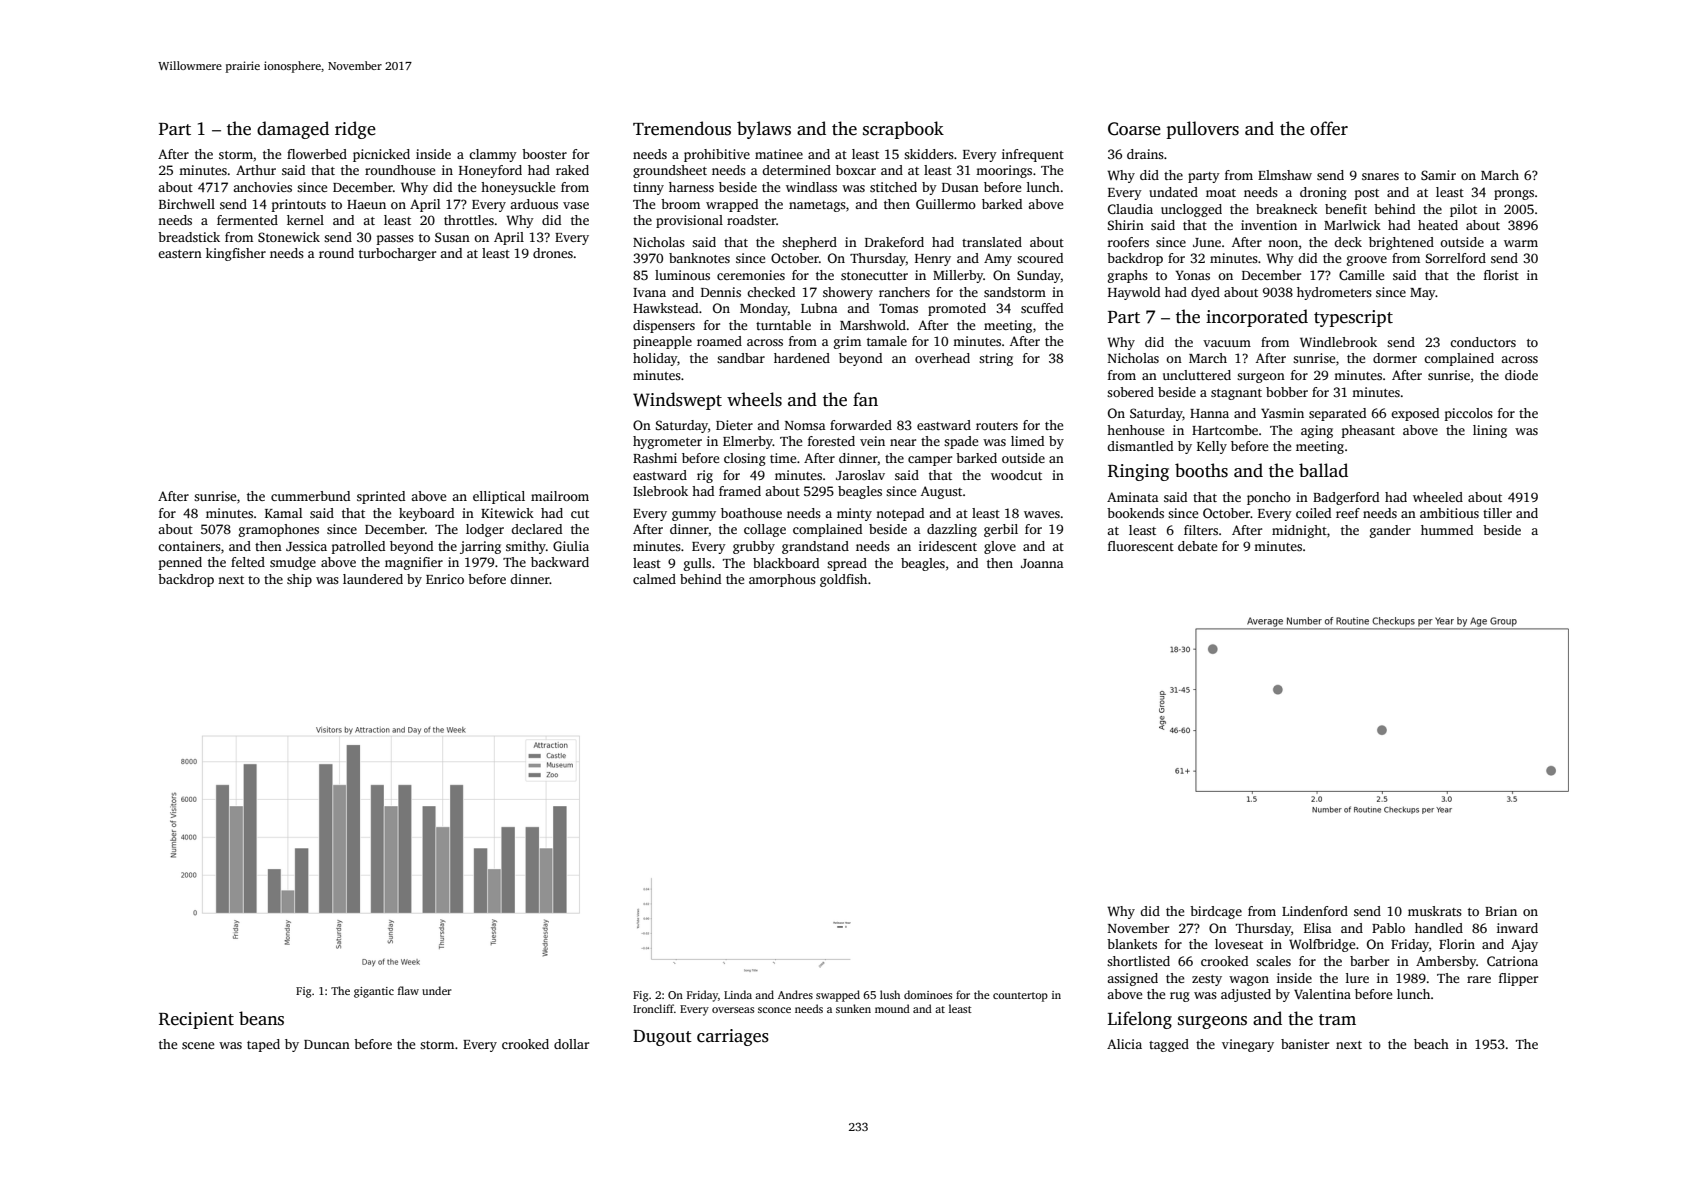 This document has height=1200, width=1697. Describe the element at coordinates (1042, 563) in the document. I see `Joanna` at that location.
